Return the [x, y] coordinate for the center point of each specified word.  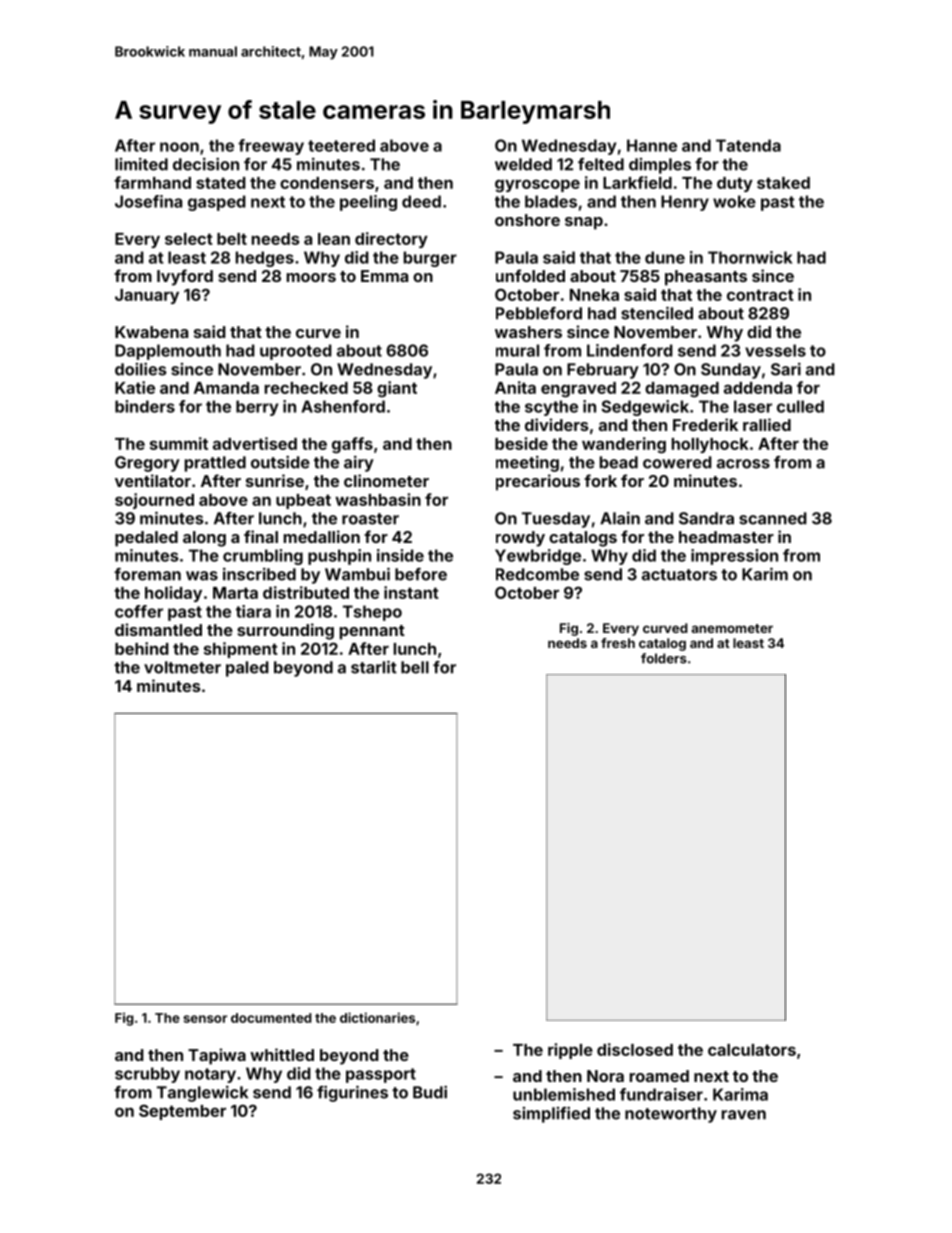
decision [206, 164]
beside [521, 443]
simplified [551, 1115]
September [182, 1112]
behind [142, 648]
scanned [773, 518]
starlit [374, 667]
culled [800, 406]
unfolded [530, 275]
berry [257, 408]
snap [584, 223]
